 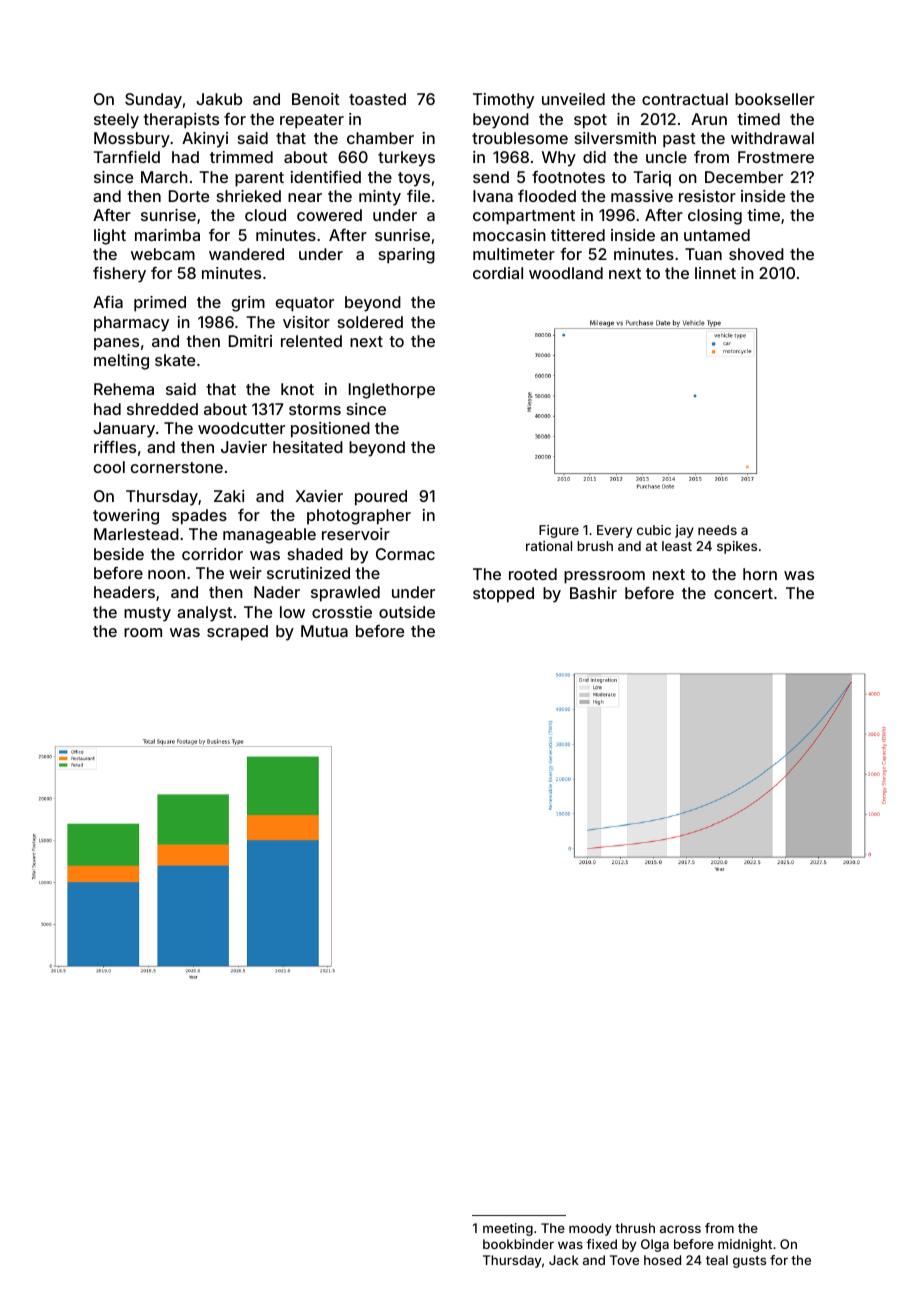 What do you see at coordinates (679, 140) in the screenshot?
I see `past` at bounding box center [679, 140].
